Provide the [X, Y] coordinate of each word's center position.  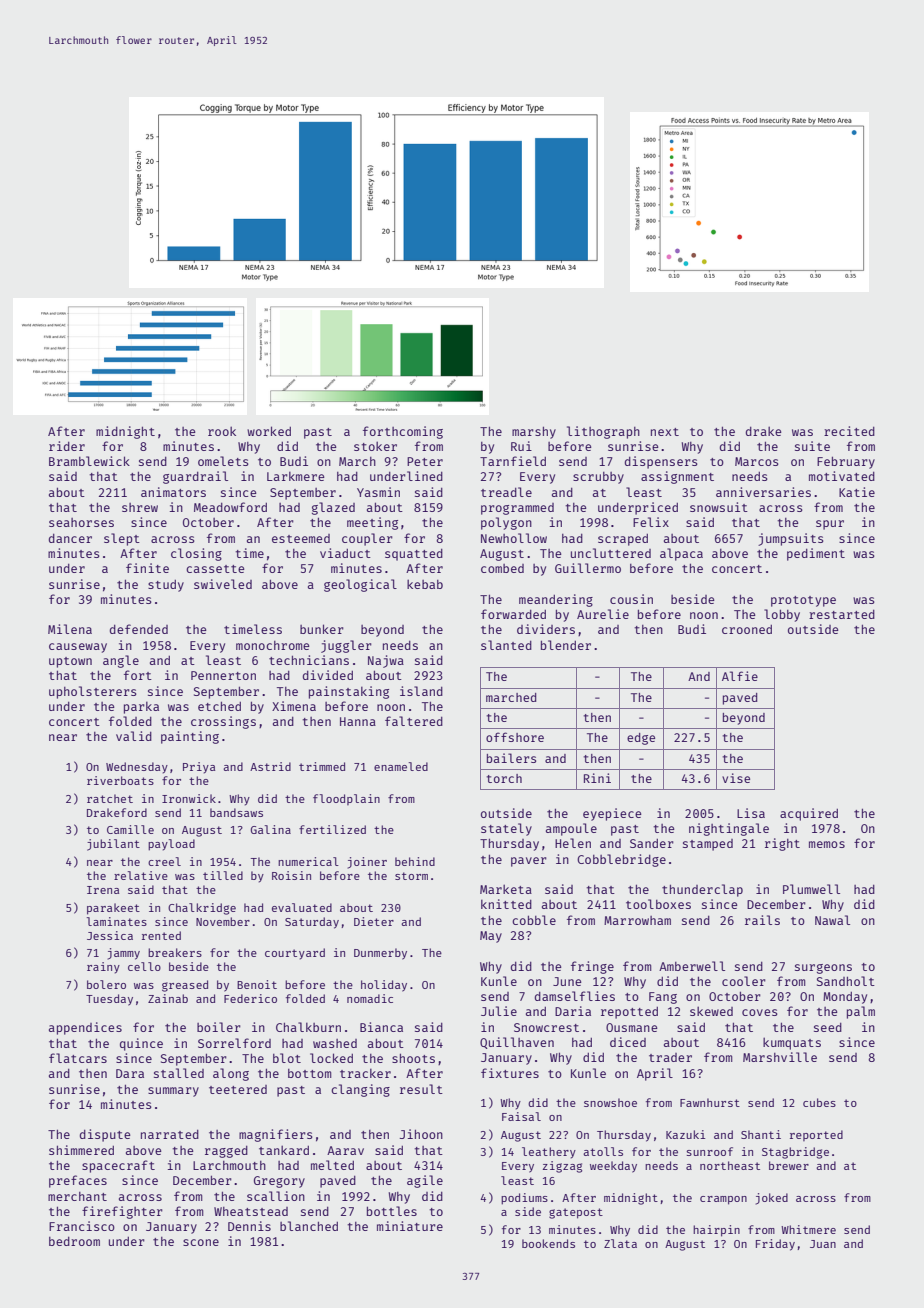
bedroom [74, 1241]
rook [222, 431]
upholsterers [93, 692]
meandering [556, 600]
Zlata [620, 1243]
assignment [677, 477]
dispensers [661, 462]
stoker [375, 446]
